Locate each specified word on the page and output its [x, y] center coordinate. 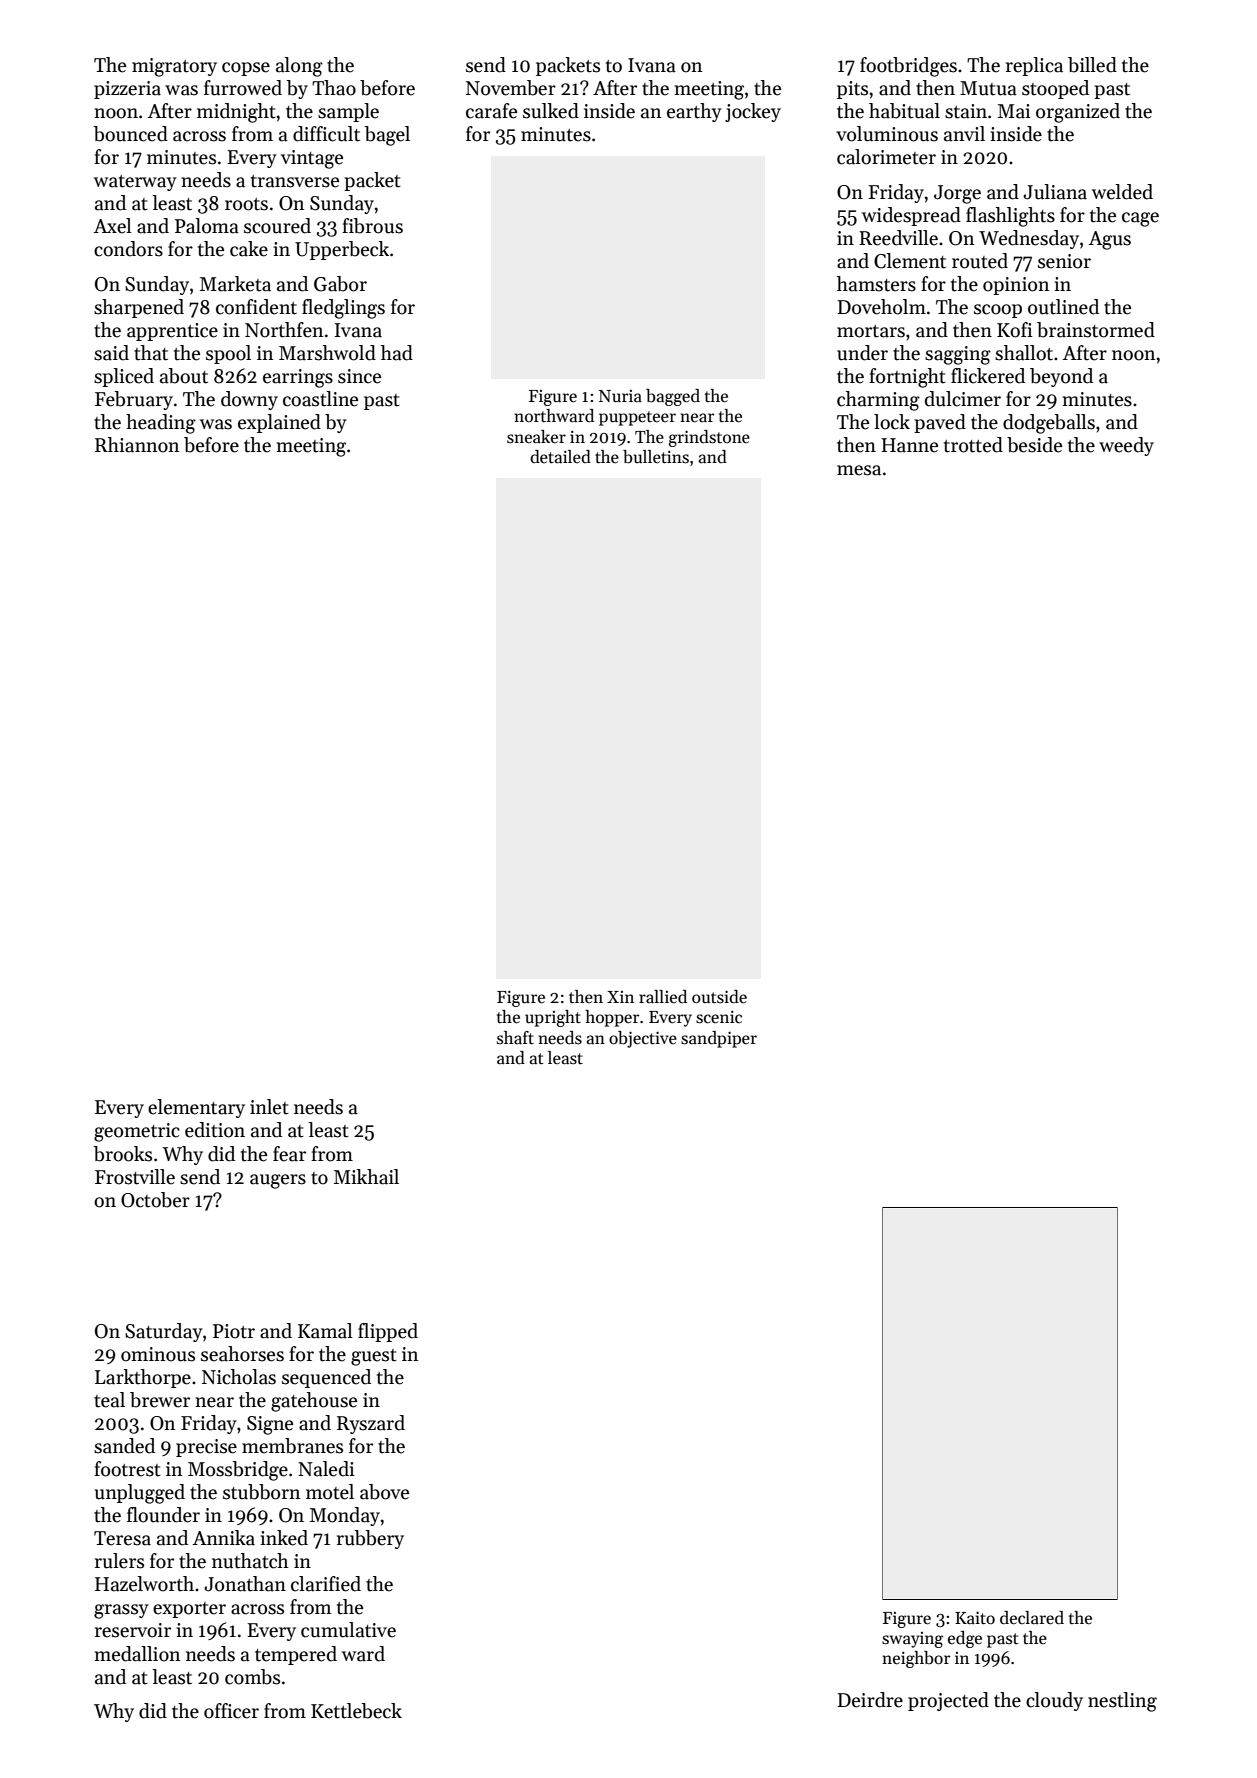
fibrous [372, 226]
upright [553, 1018]
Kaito [975, 1618]
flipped [388, 1332]
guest [374, 1357]
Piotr [234, 1331]
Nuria [620, 396]
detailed [560, 457]
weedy [1126, 446]
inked [284, 1538]
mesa [859, 470]
